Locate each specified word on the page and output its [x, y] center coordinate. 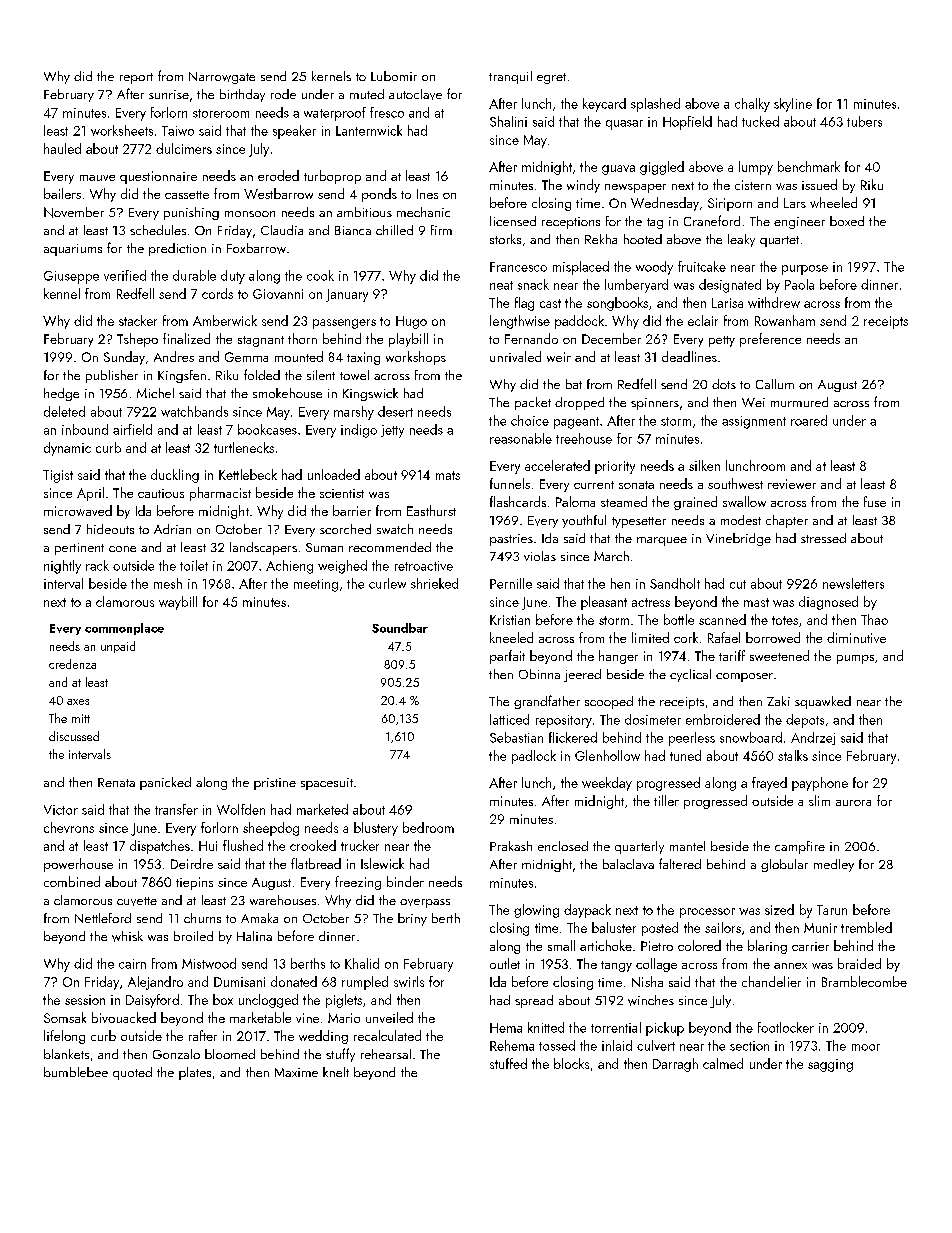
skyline [793, 105]
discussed [74, 736]
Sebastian [516, 737]
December [611, 338]
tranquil [510, 77]
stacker [138, 320]
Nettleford [103, 918]
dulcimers [184, 148]
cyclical [690, 675]
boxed [847, 221]
